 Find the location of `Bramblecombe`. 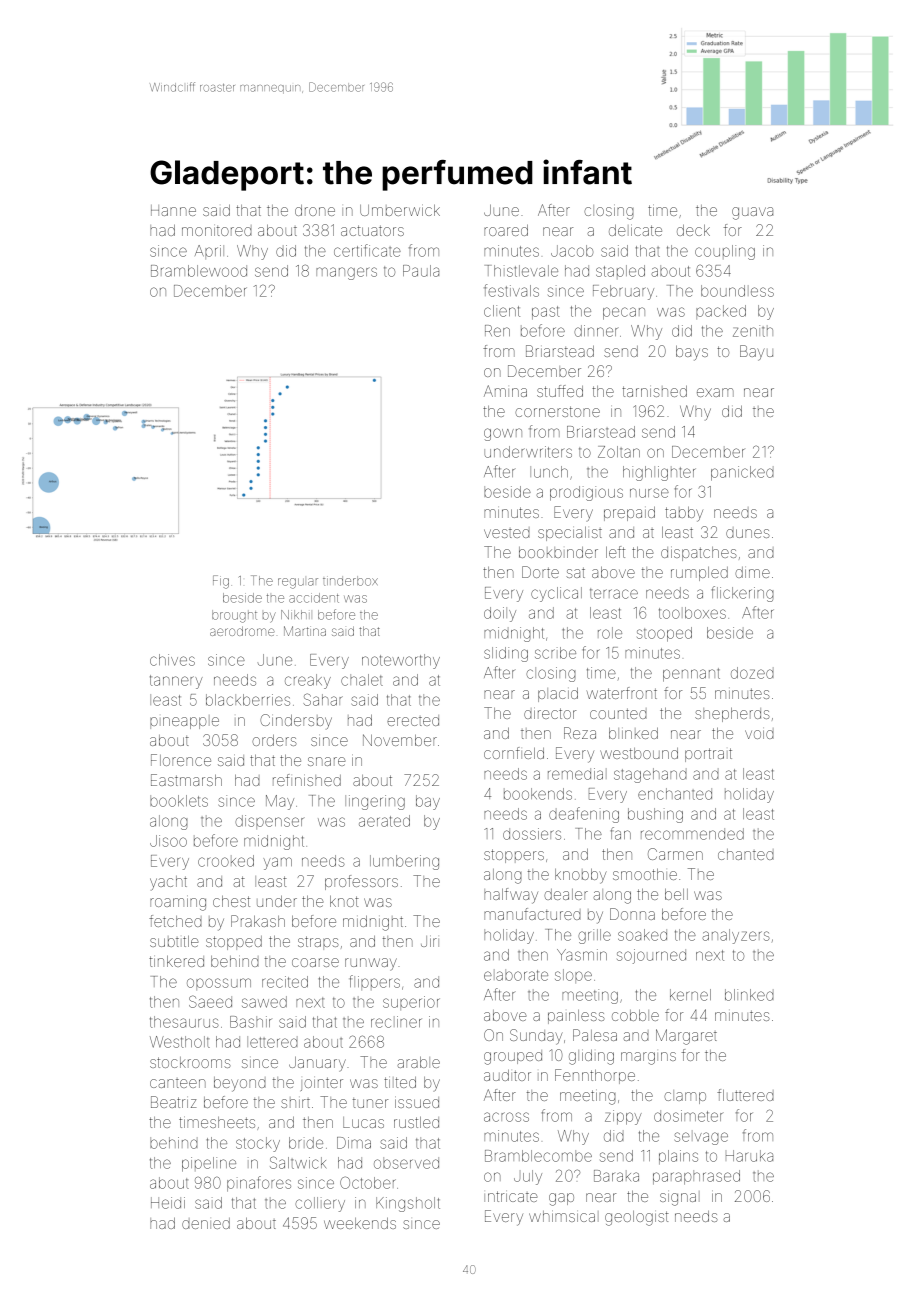

Bramblecombe is located at coordinates (538, 1156).
